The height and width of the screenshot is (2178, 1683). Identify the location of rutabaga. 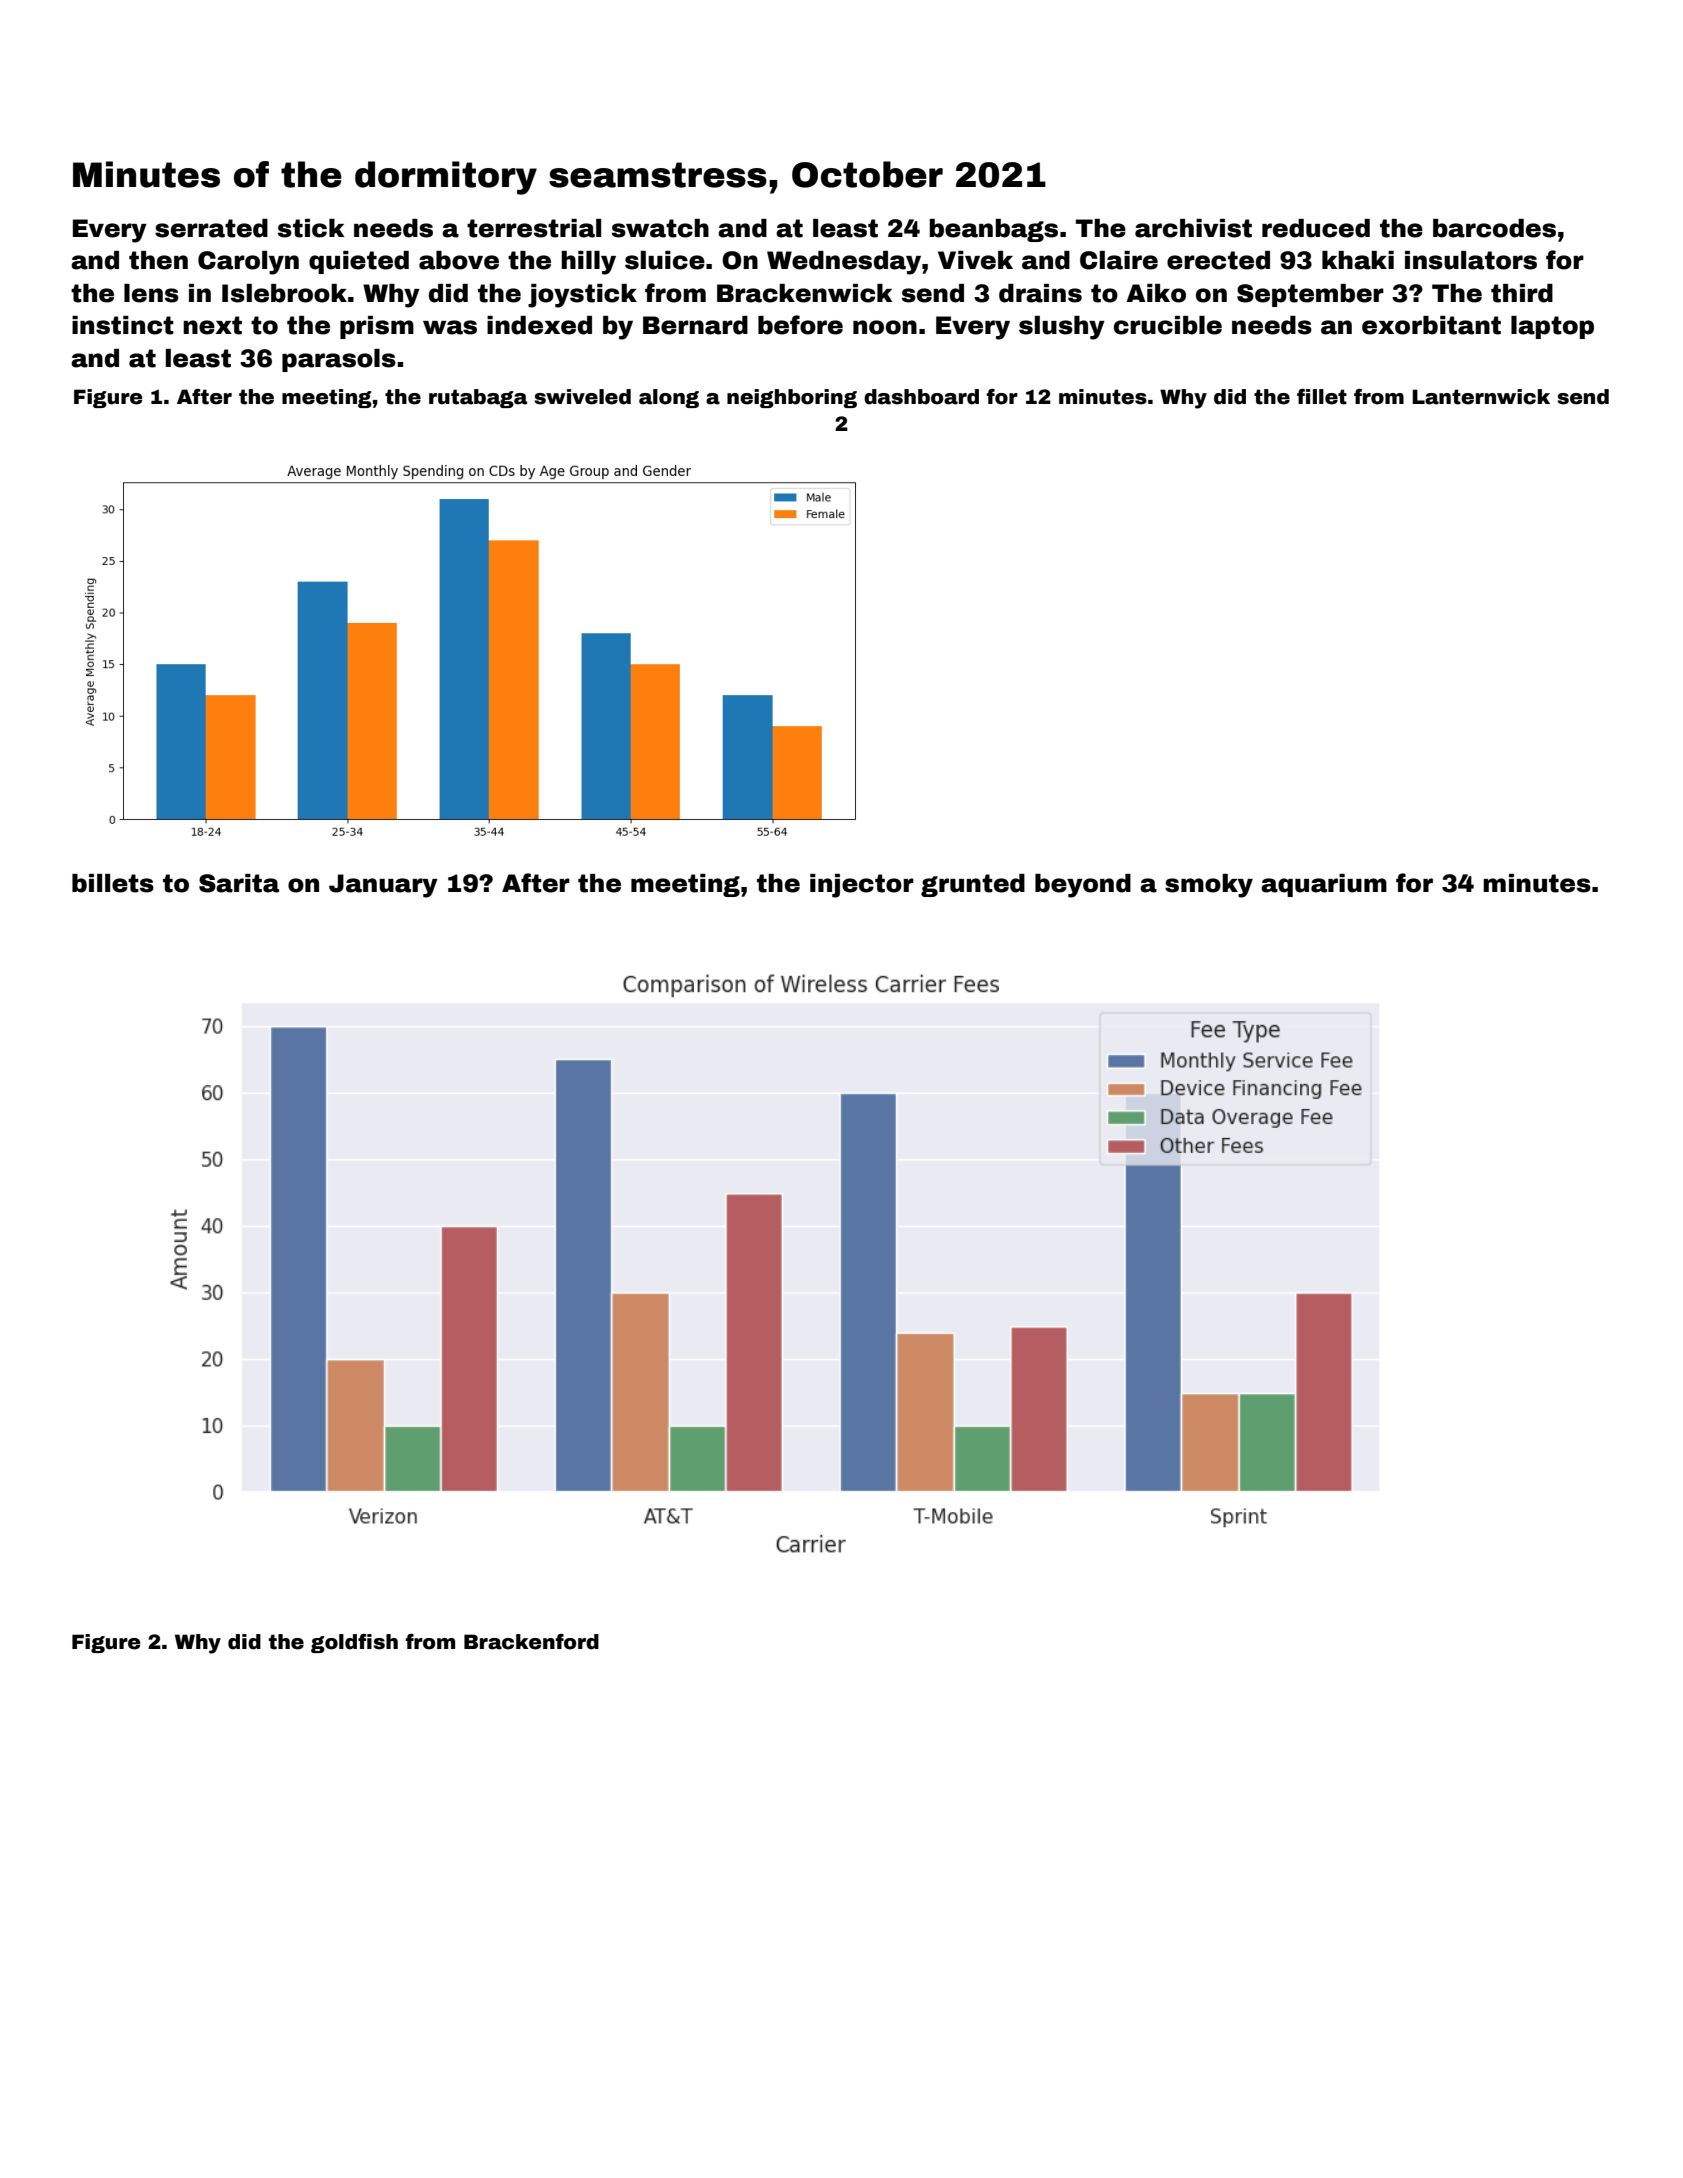
(478, 398).
